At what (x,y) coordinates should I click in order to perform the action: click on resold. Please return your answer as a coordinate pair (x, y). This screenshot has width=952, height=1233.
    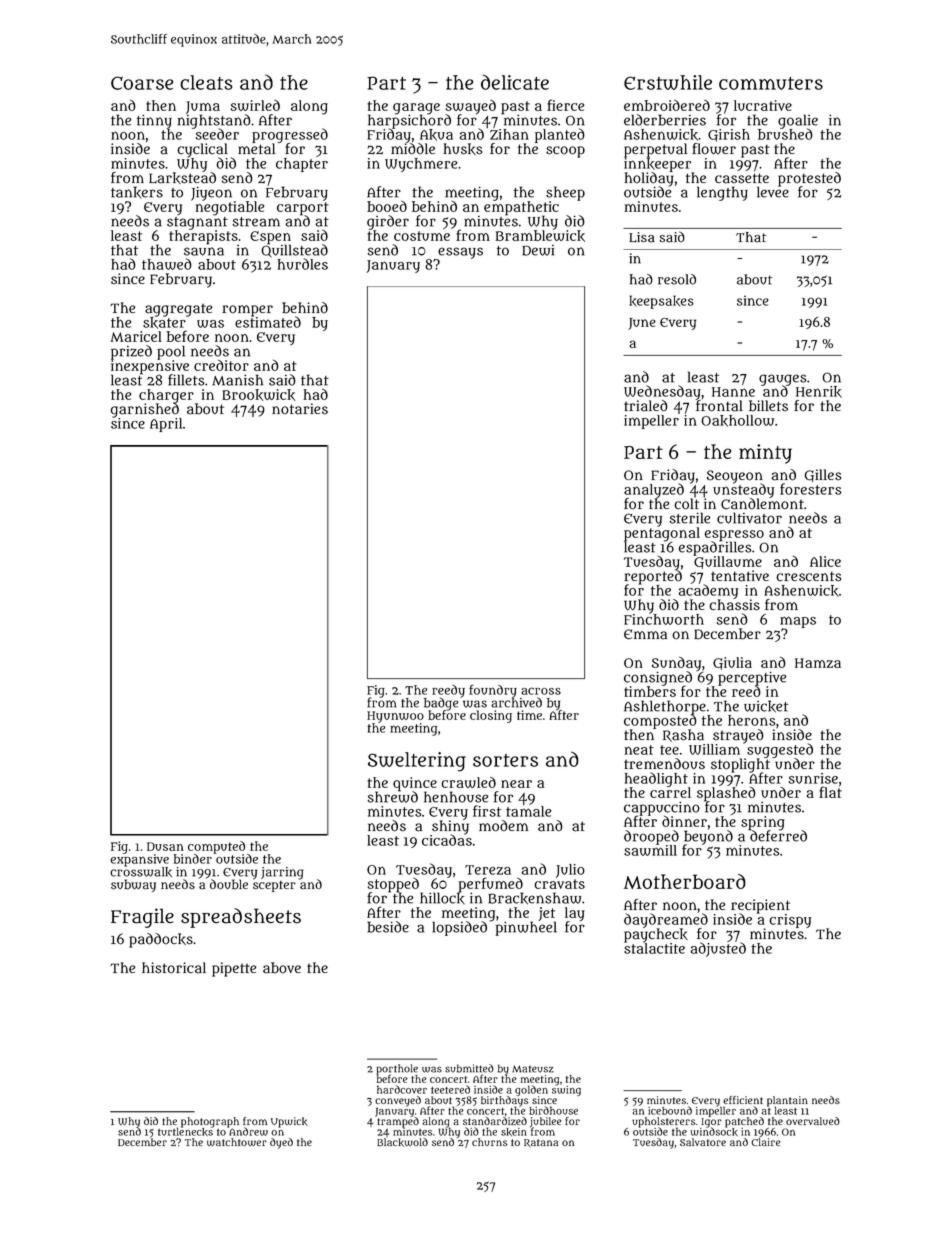
    Looking at the image, I should click on (677, 279).
